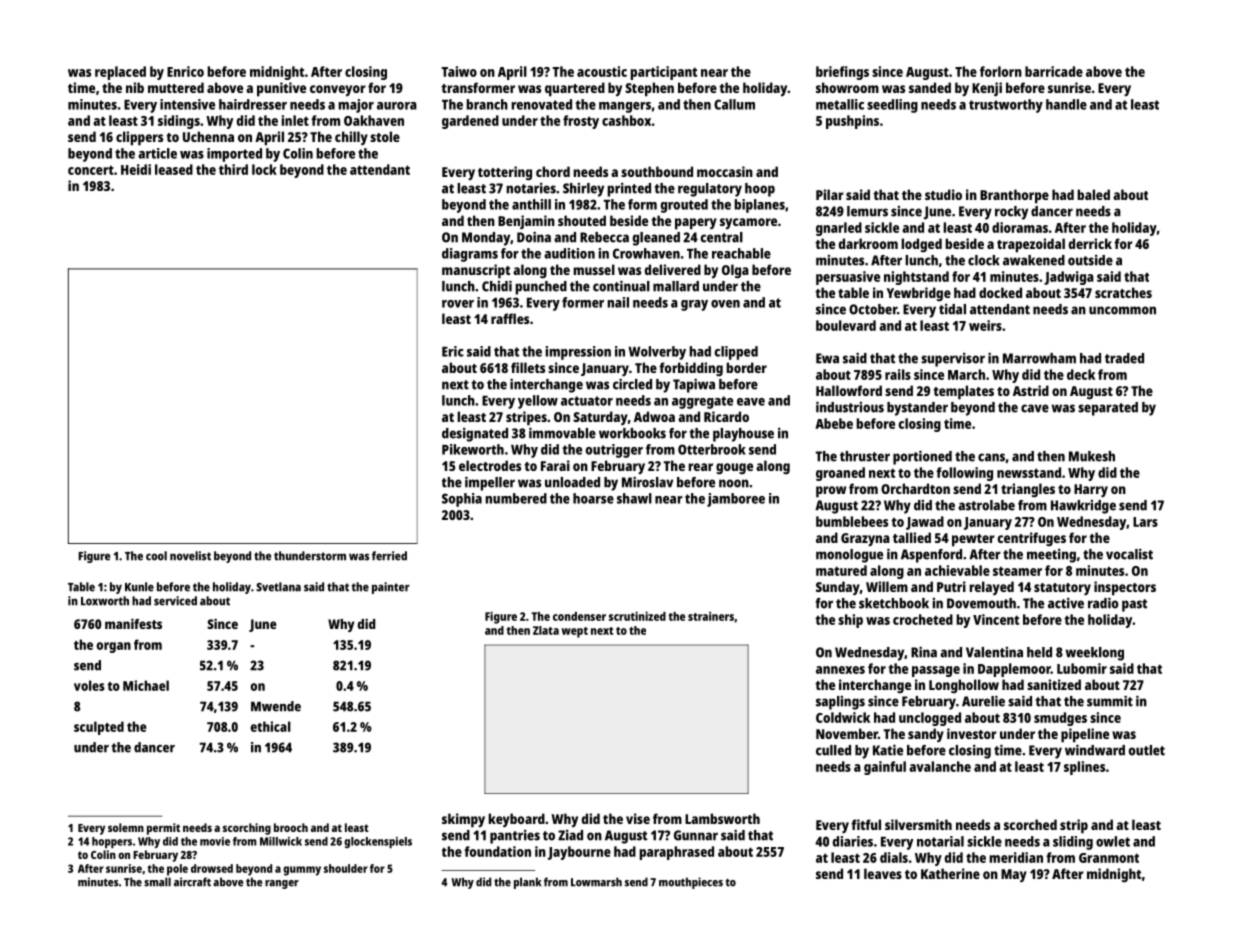  What do you see at coordinates (190, 556) in the screenshot?
I see `novelist` at bounding box center [190, 556].
